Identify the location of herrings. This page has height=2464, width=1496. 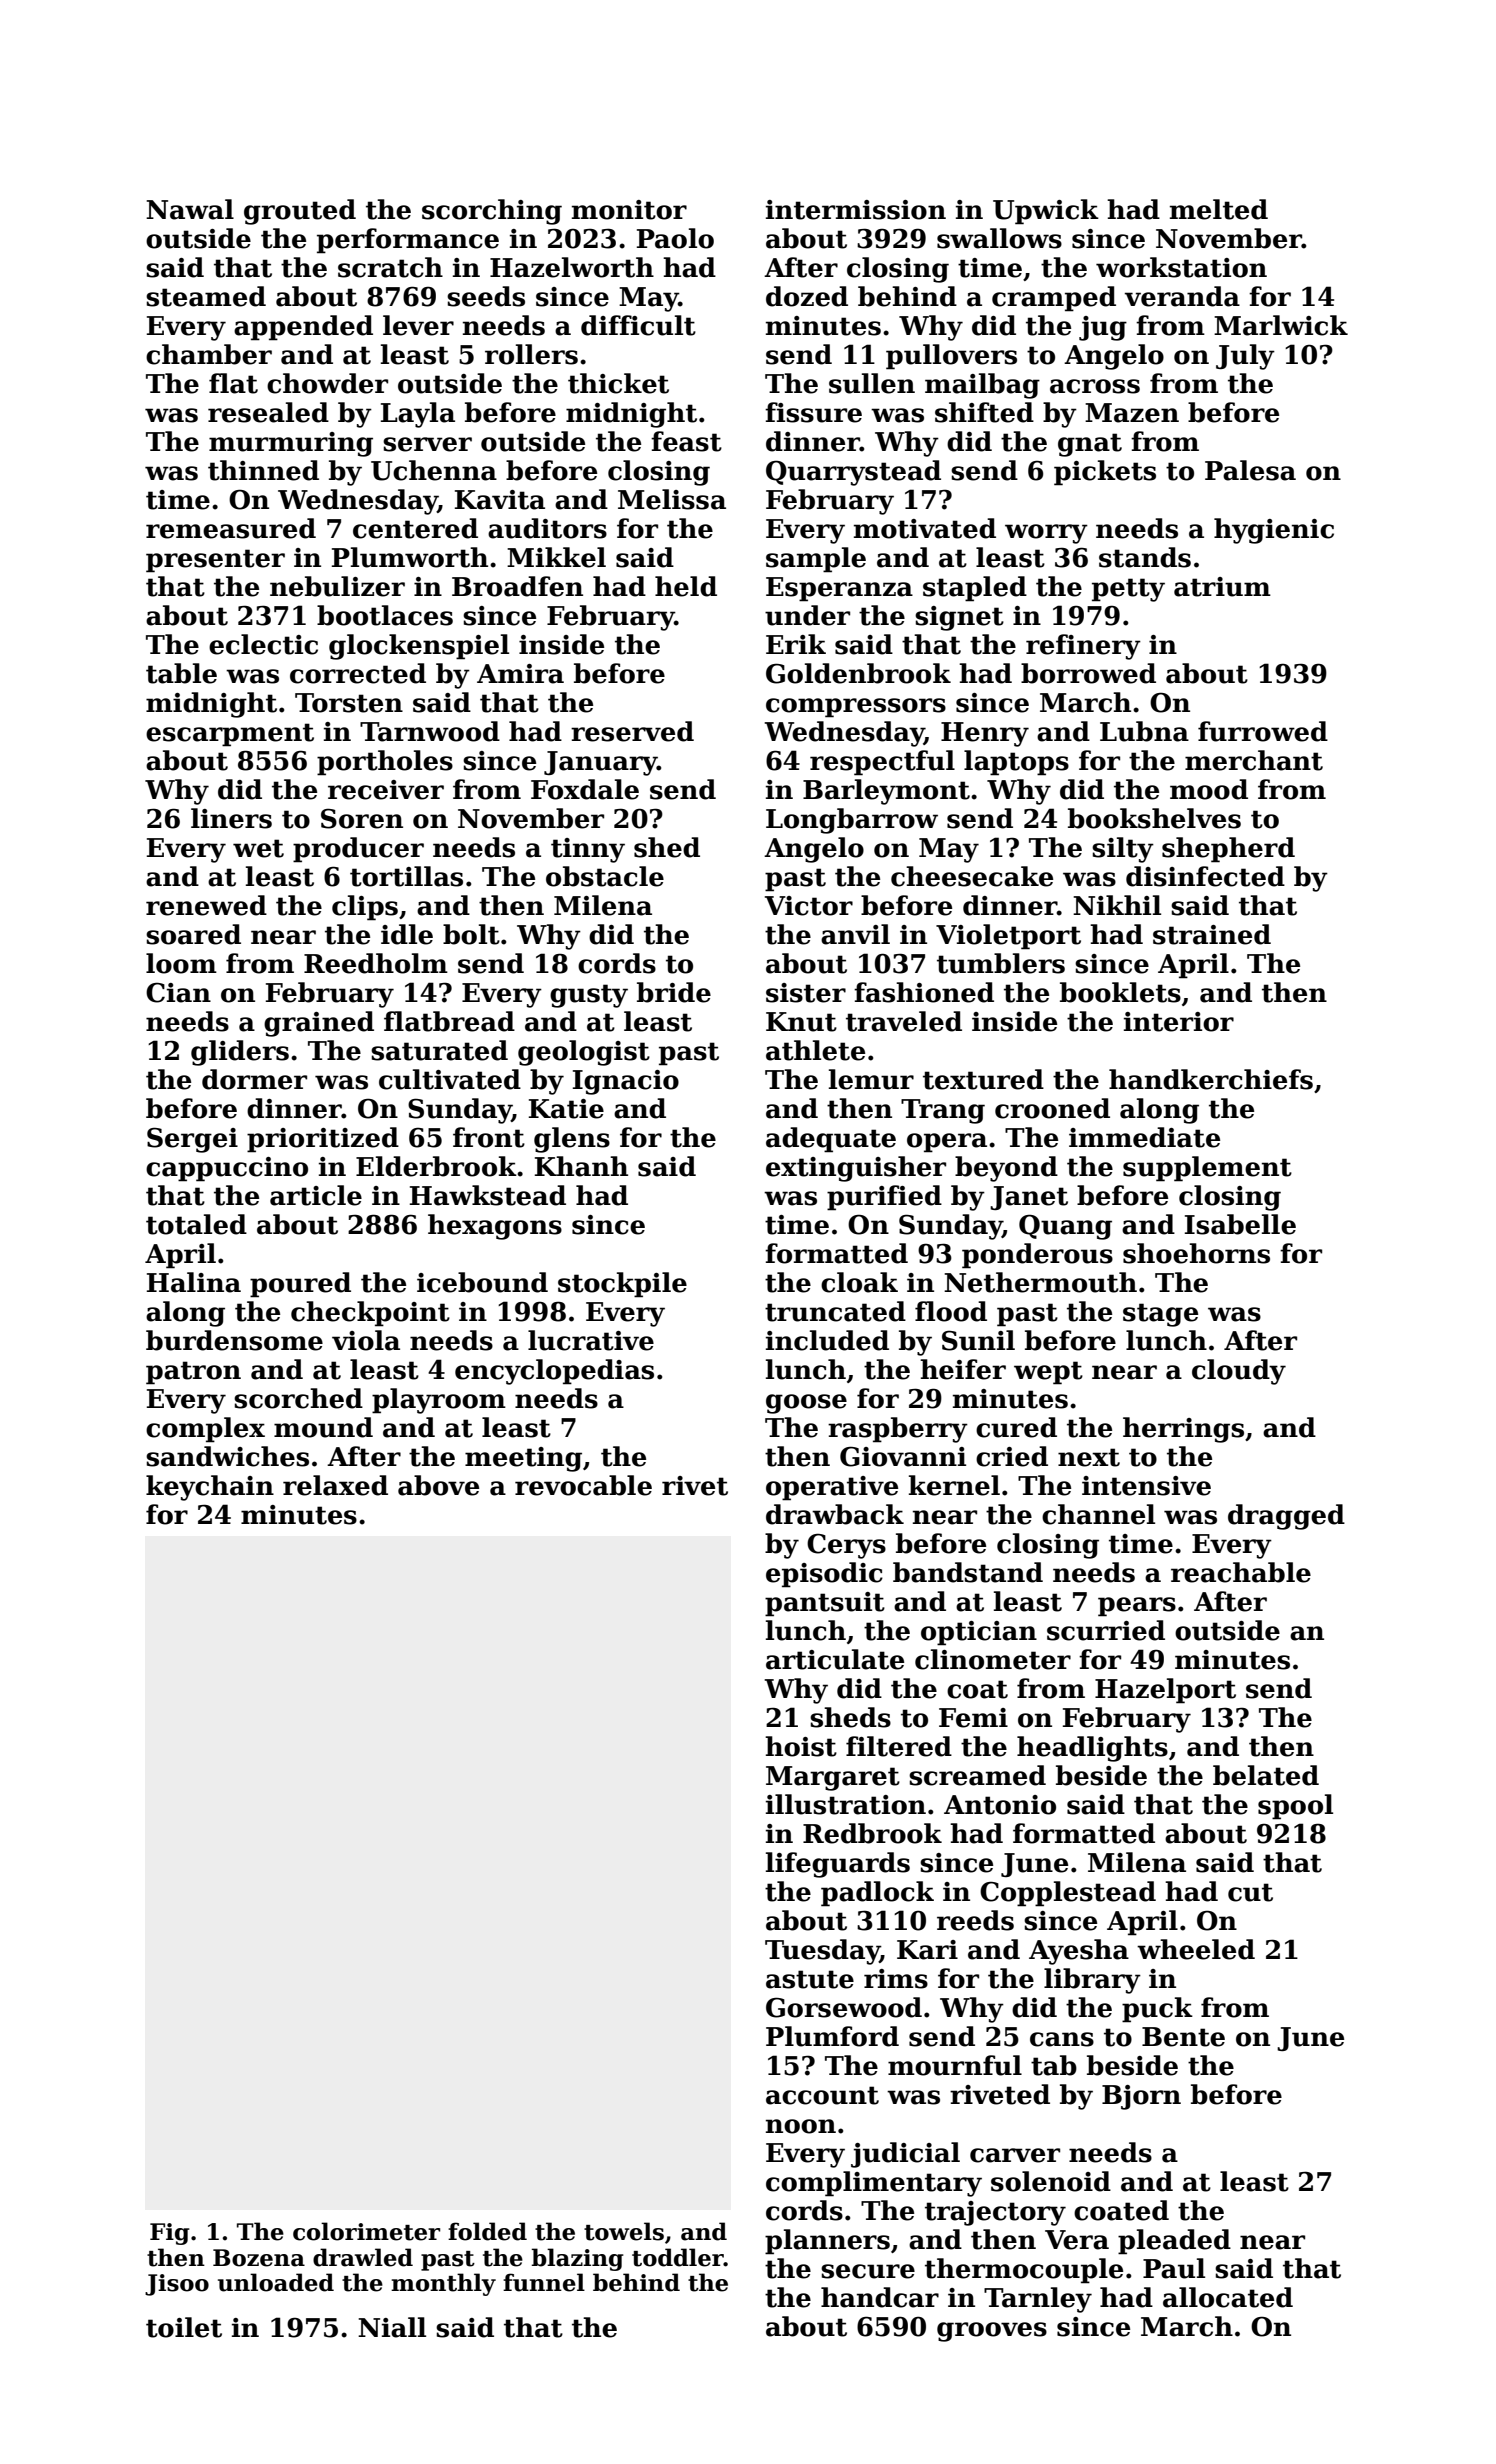
(1183, 1430).
